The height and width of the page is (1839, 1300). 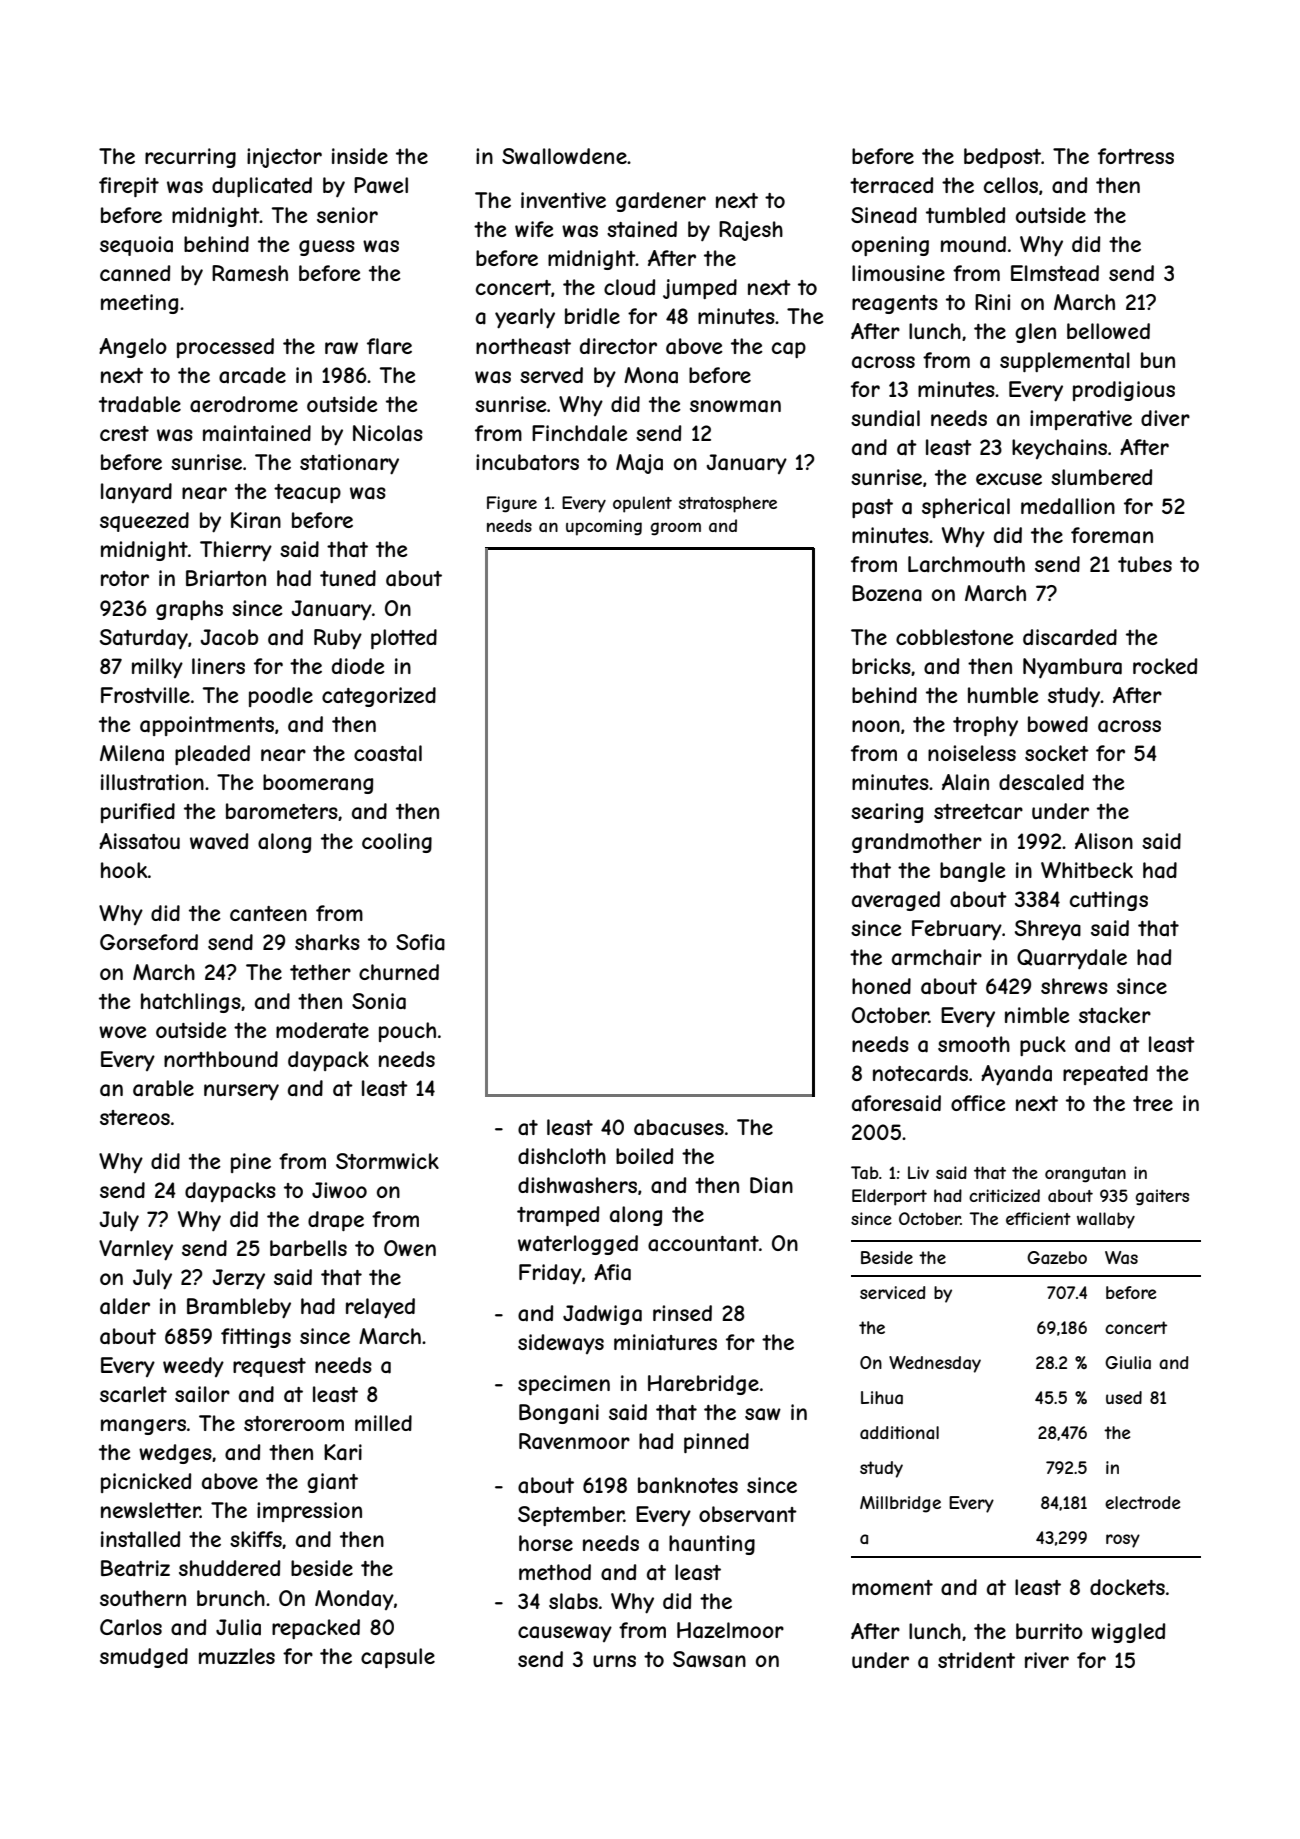 What do you see at coordinates (318, 784) in the page?
I see `boomerang` at bounding box center [318, 784].
